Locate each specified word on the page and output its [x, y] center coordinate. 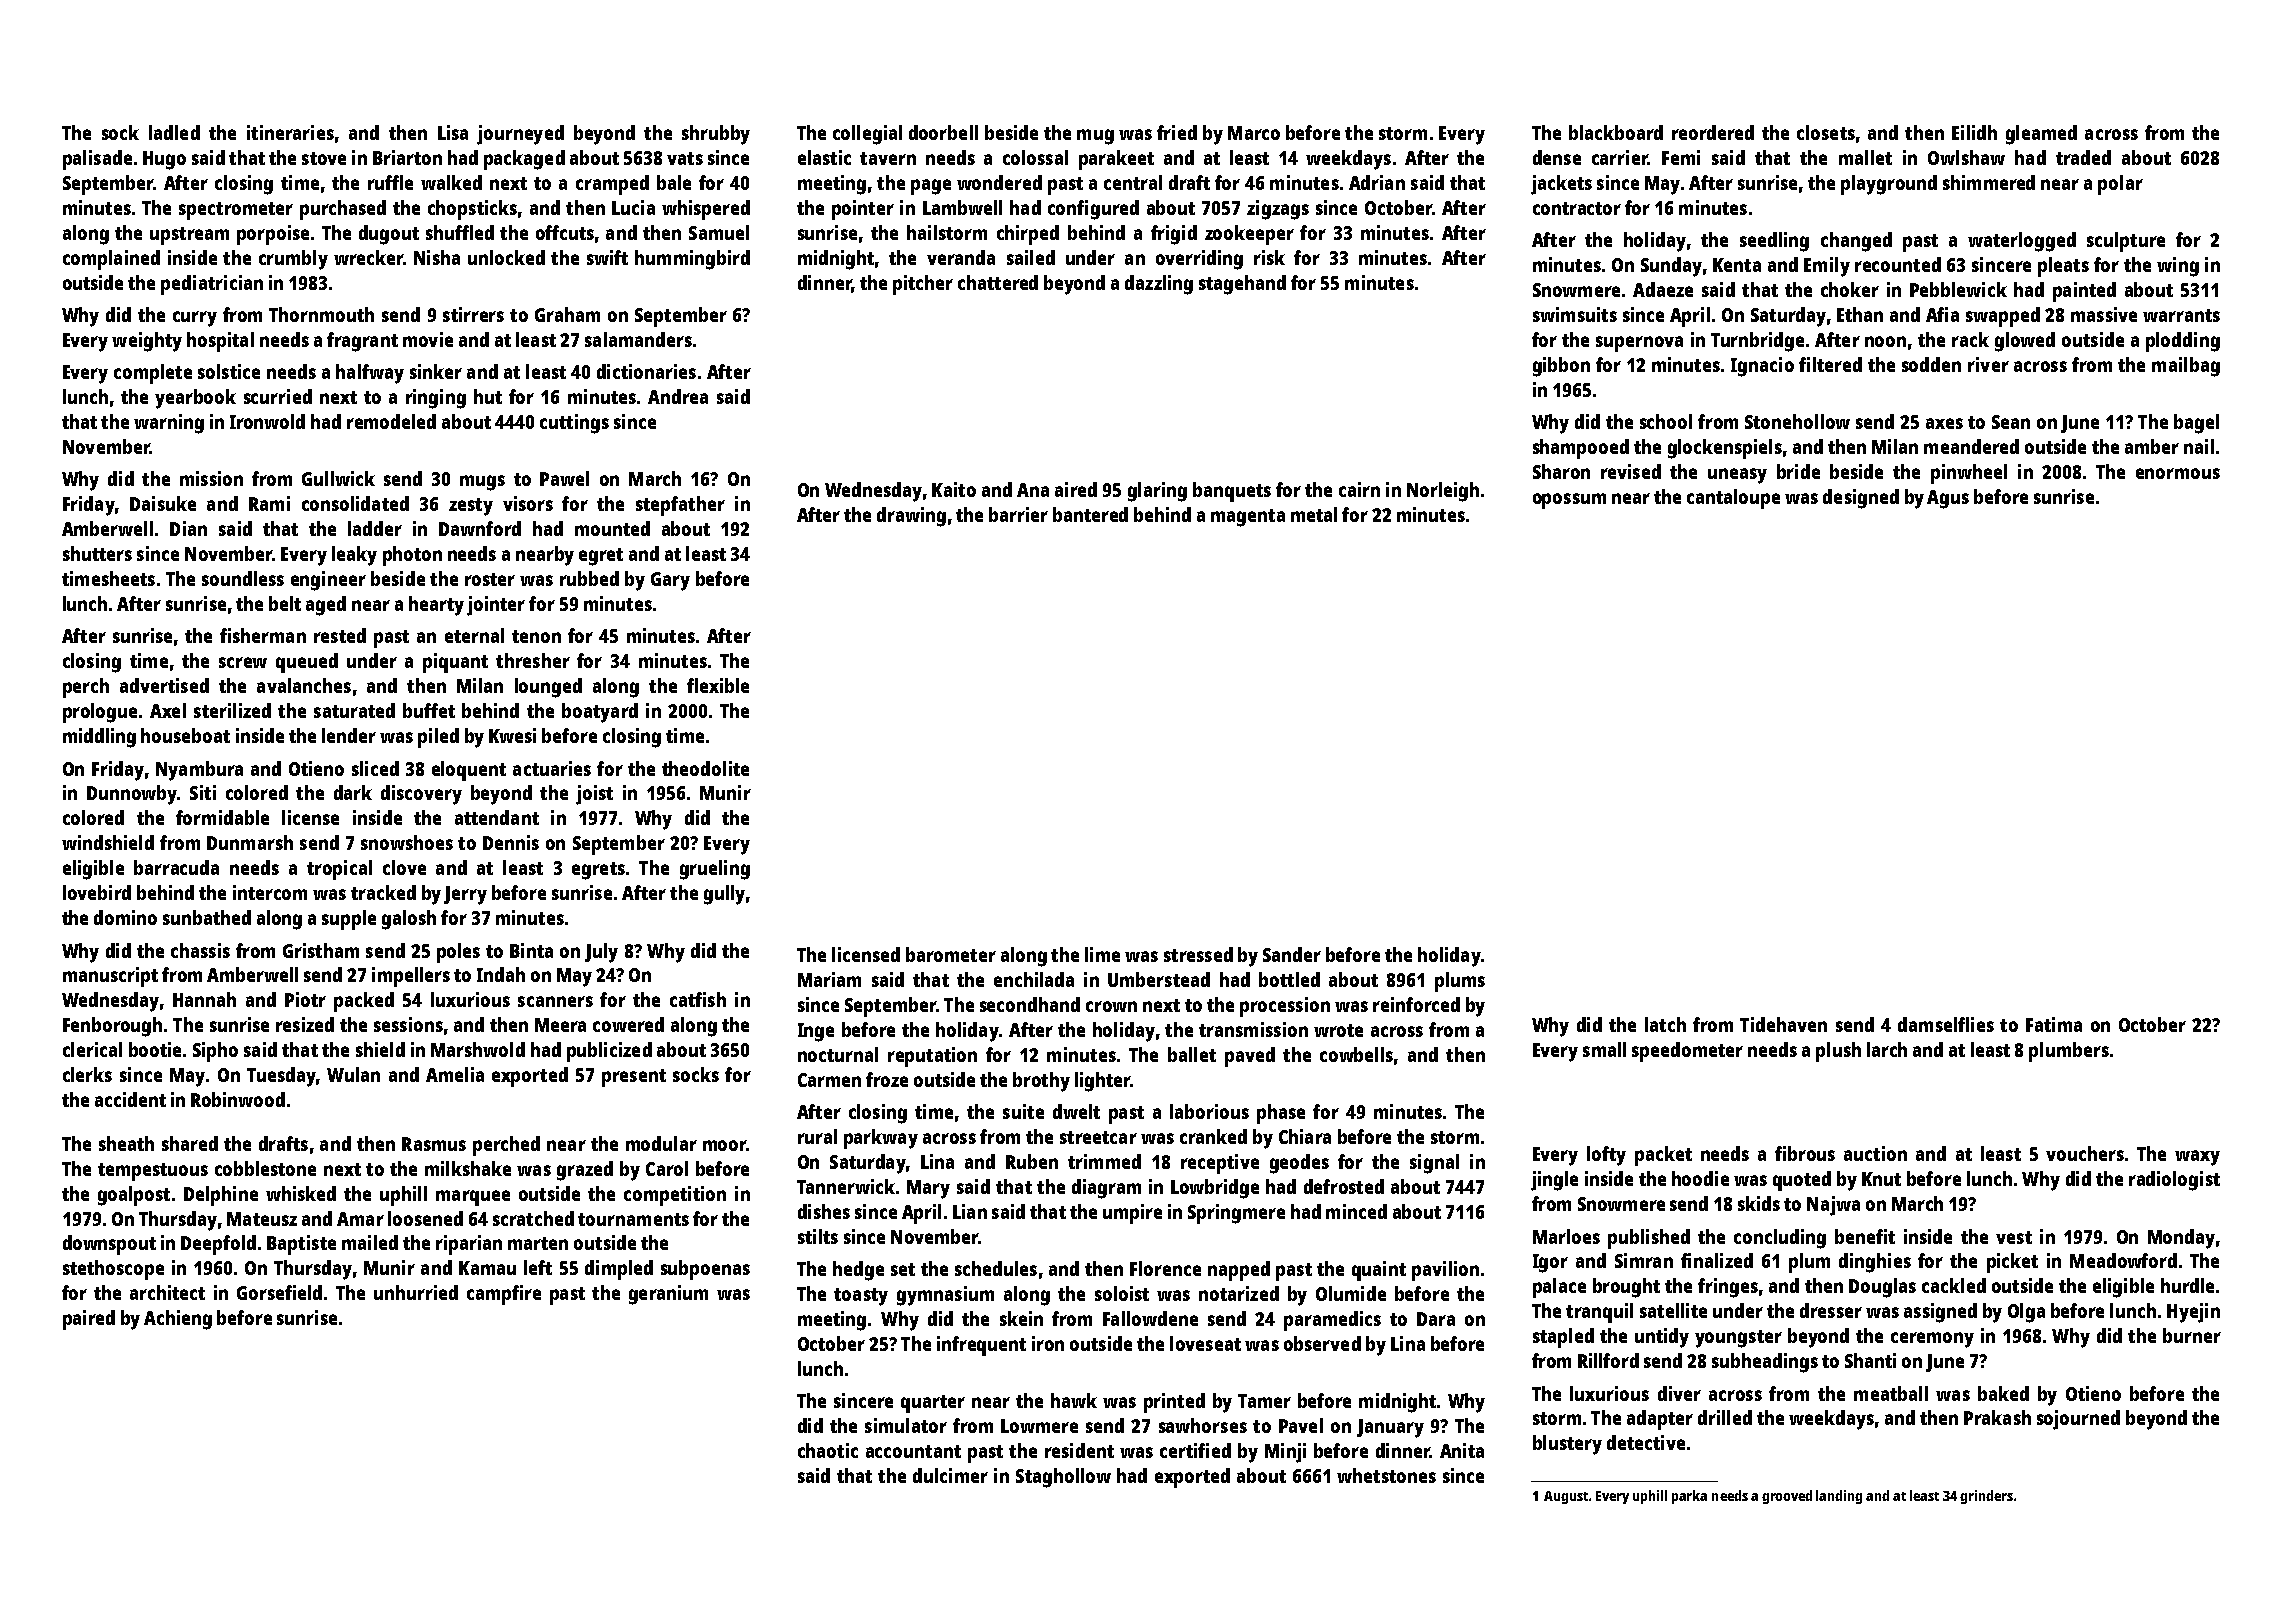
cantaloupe [1733, 499]
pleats [2063, 267]
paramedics [1332, 1321]
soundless [243, 578]
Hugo [164, 160]
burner [2192, 1335]
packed [364, 1002]
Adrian [1377, 182]
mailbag [2186, 367]
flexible [718, 685]
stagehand [1242, 285]
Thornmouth [321, 314]
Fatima [2054, 1024]
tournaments [633, 1219]
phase [1281, 1114]
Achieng [178, 1320]
